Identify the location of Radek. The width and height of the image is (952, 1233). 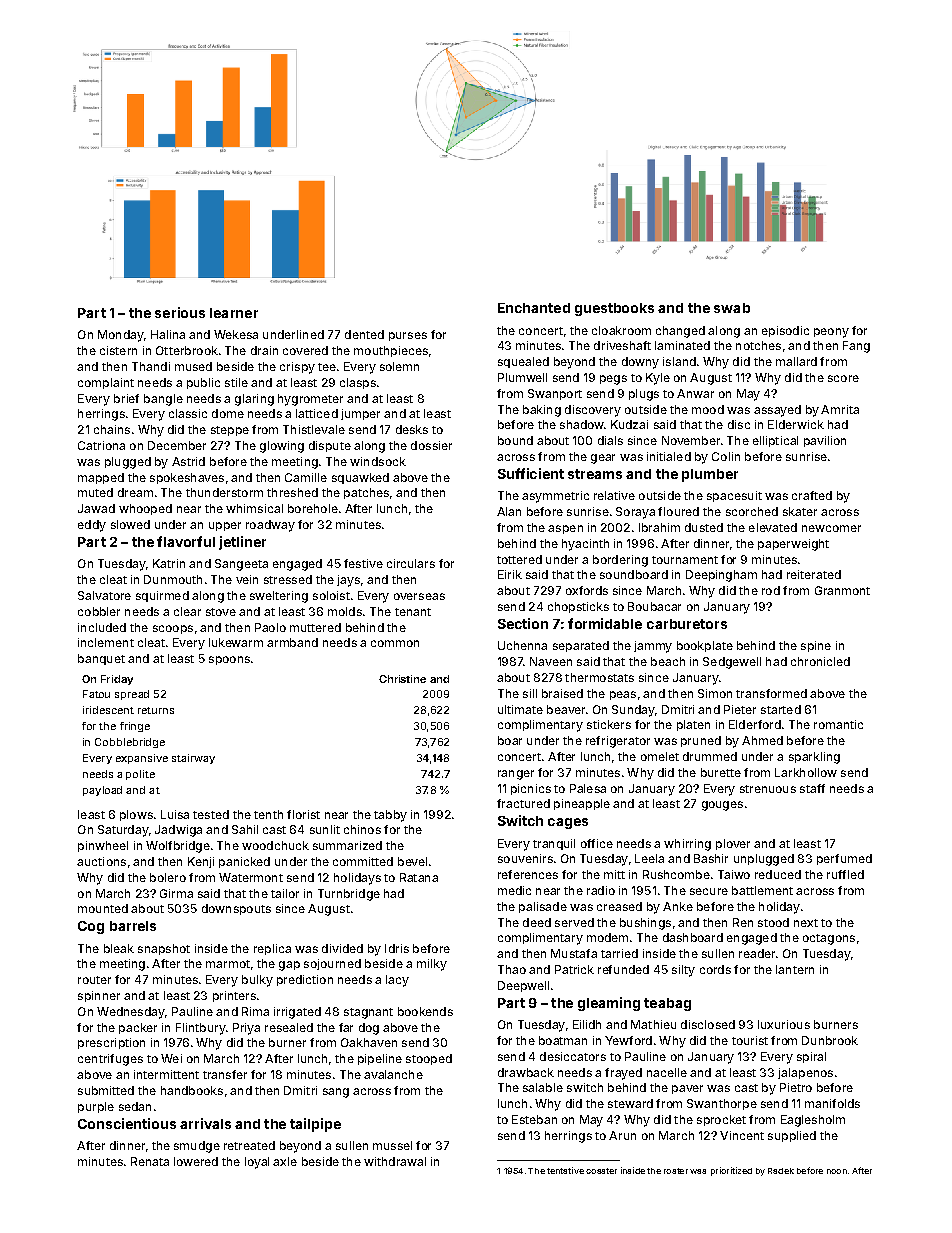
(781, 1171).
